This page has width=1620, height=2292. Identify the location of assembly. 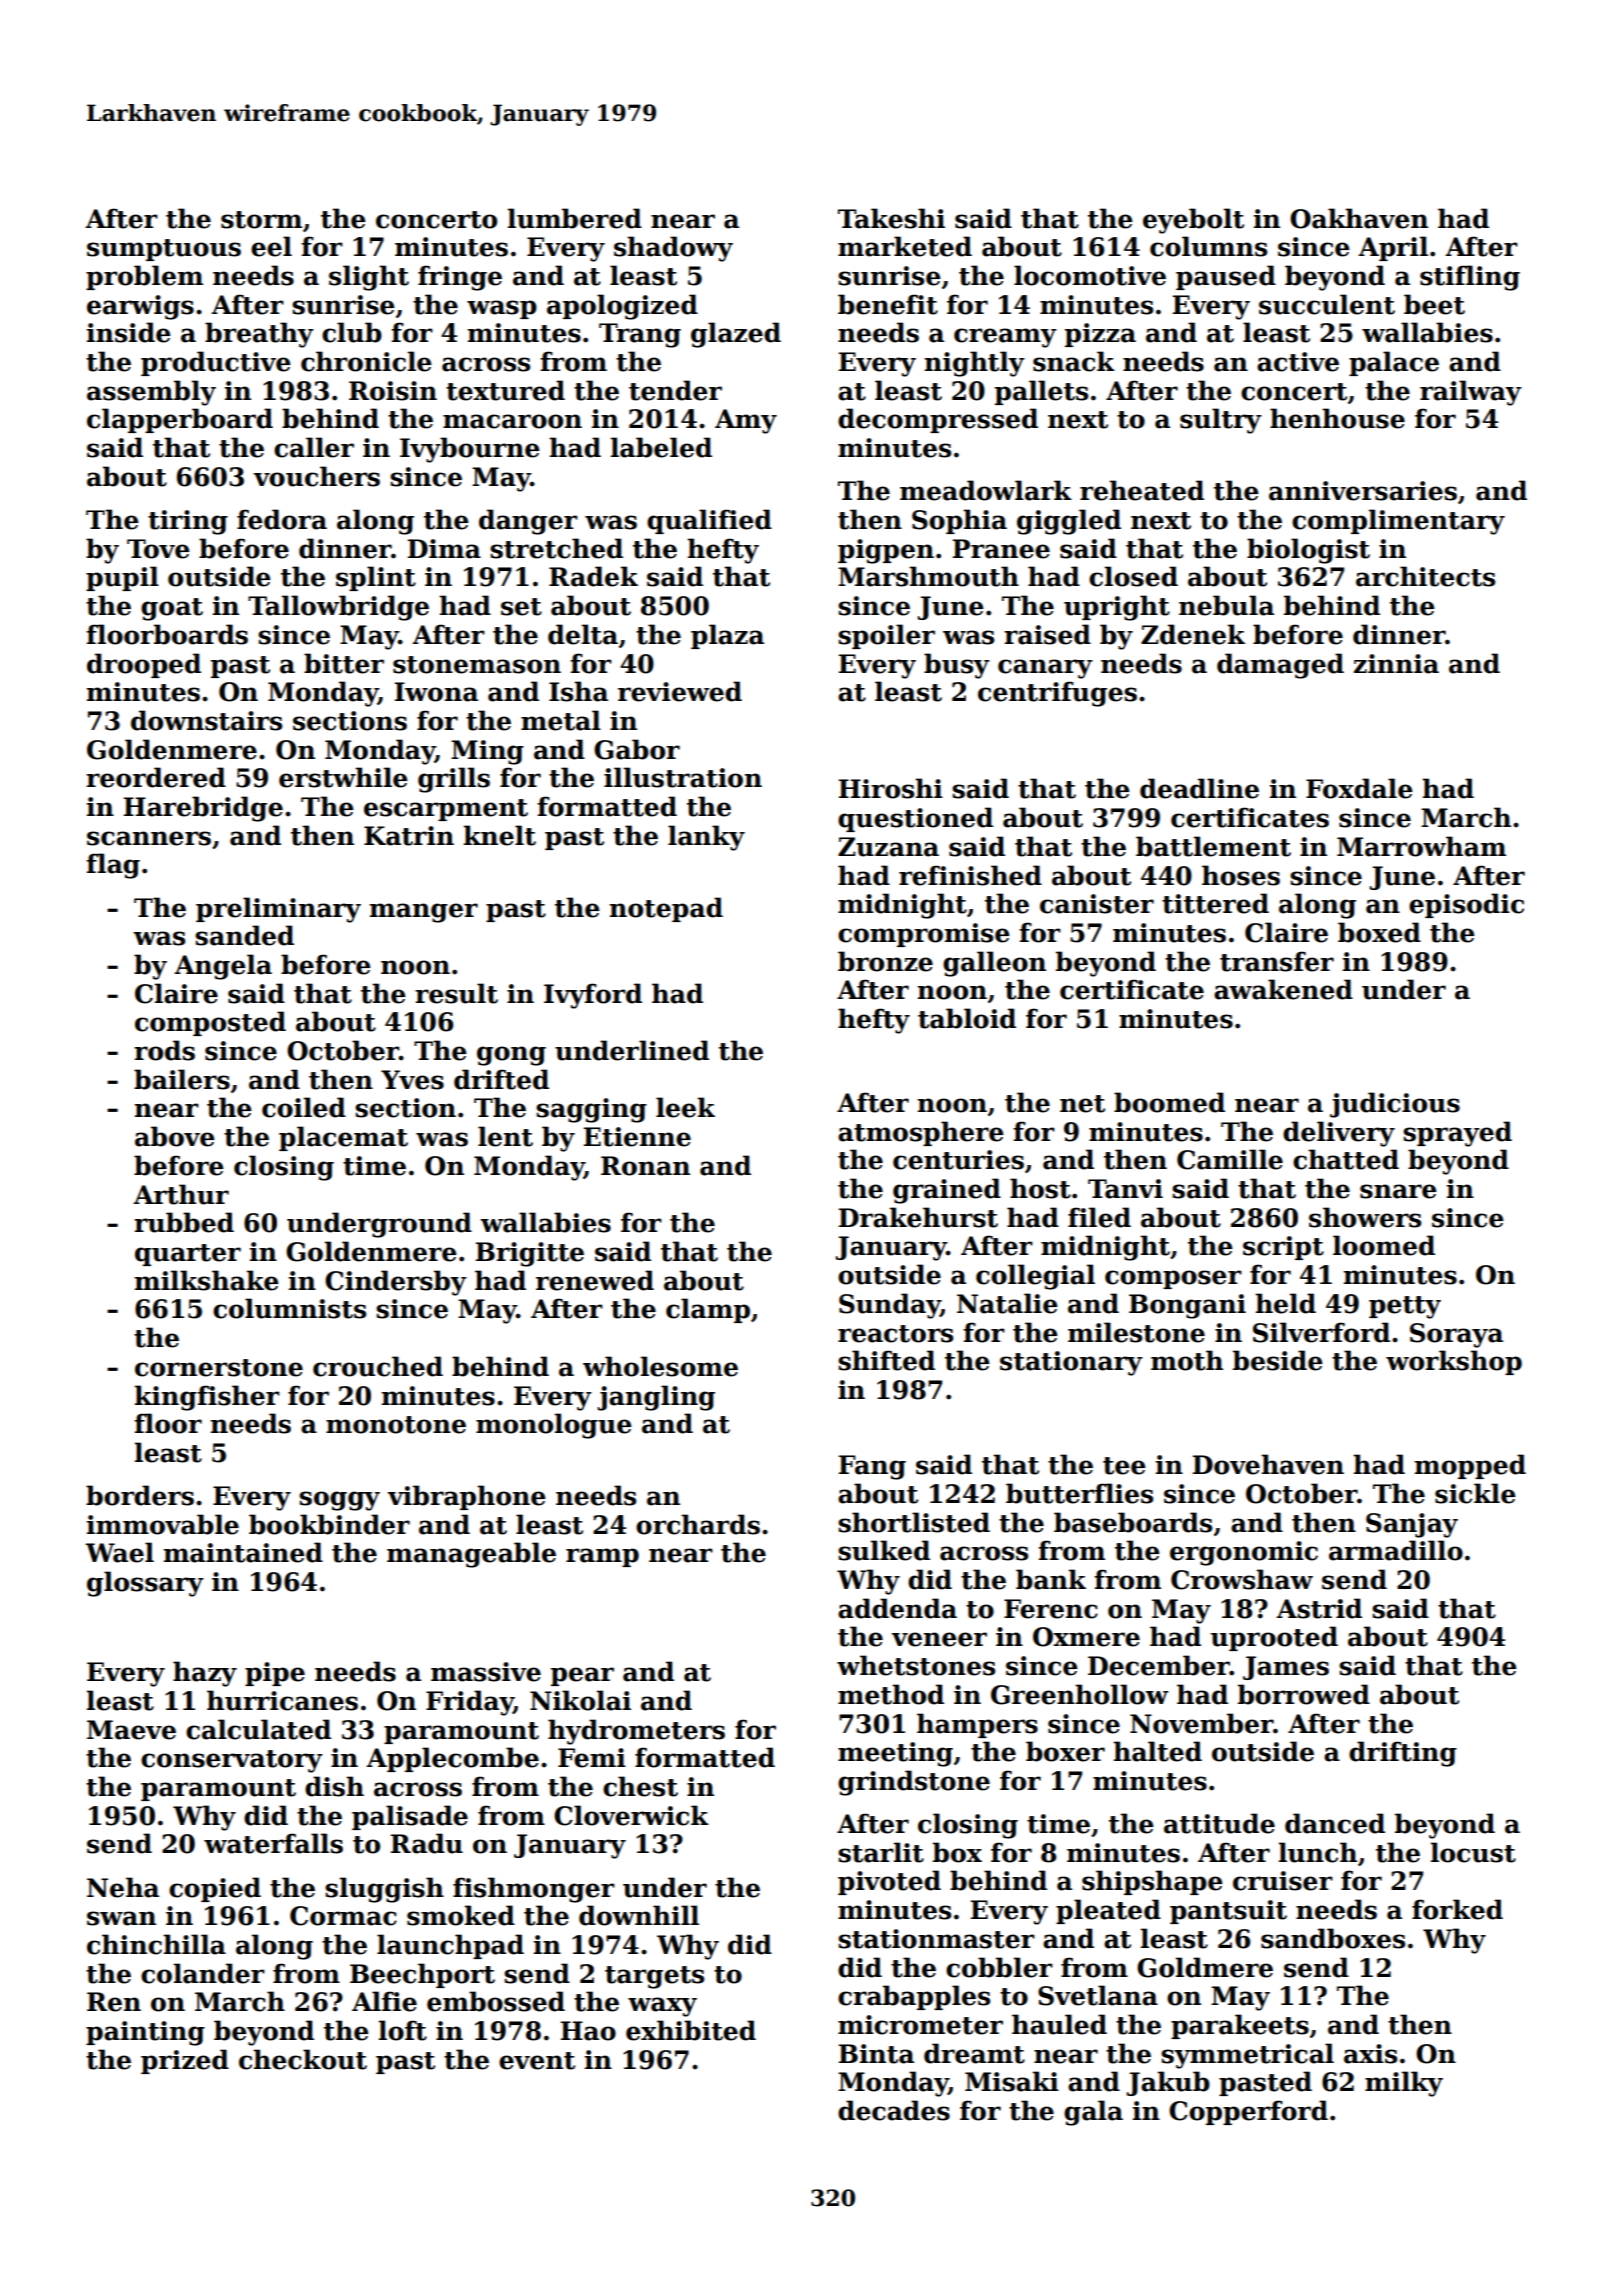
(151, 393).
